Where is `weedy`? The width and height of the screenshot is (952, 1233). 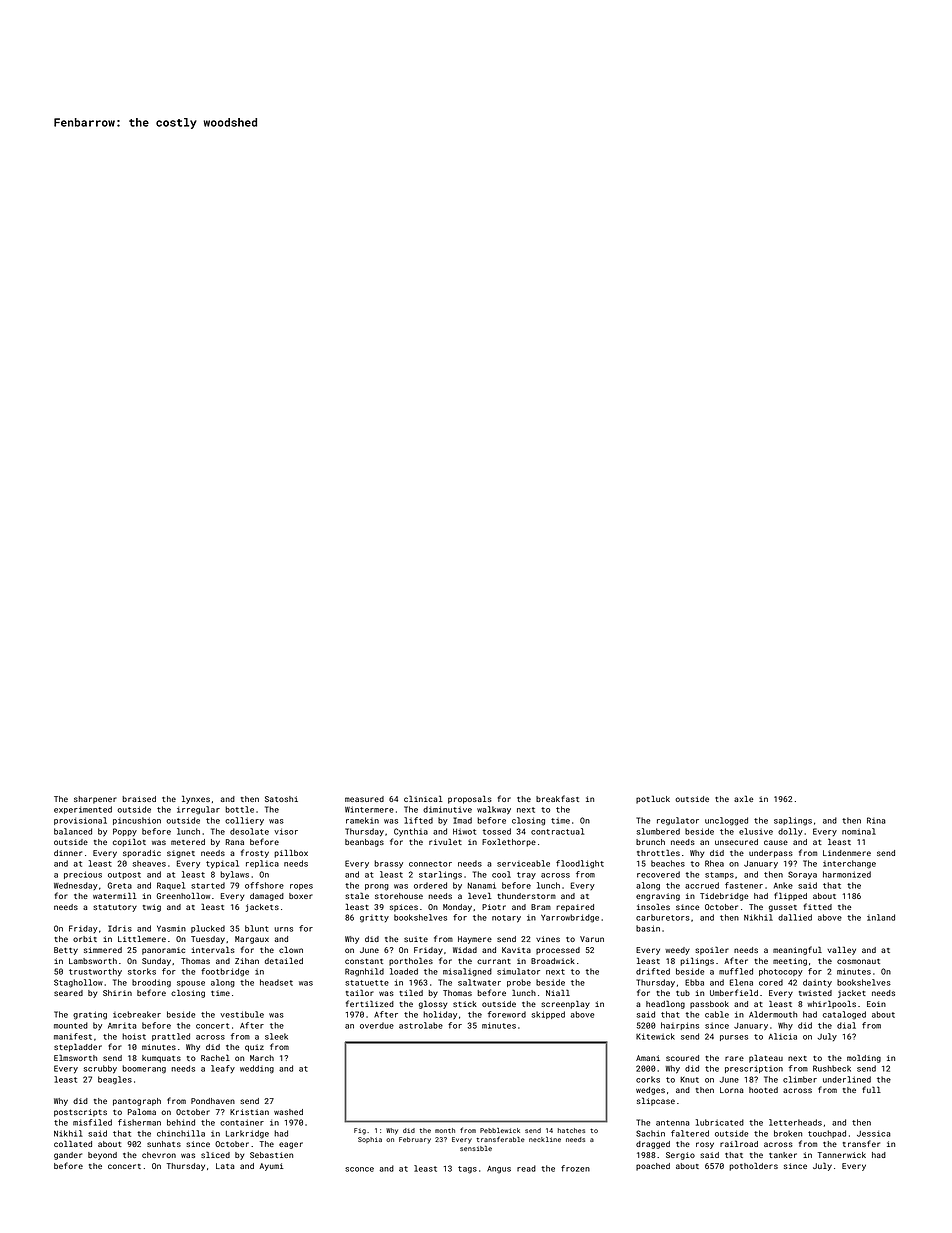
weedy is located at coordinates (677, 951).
